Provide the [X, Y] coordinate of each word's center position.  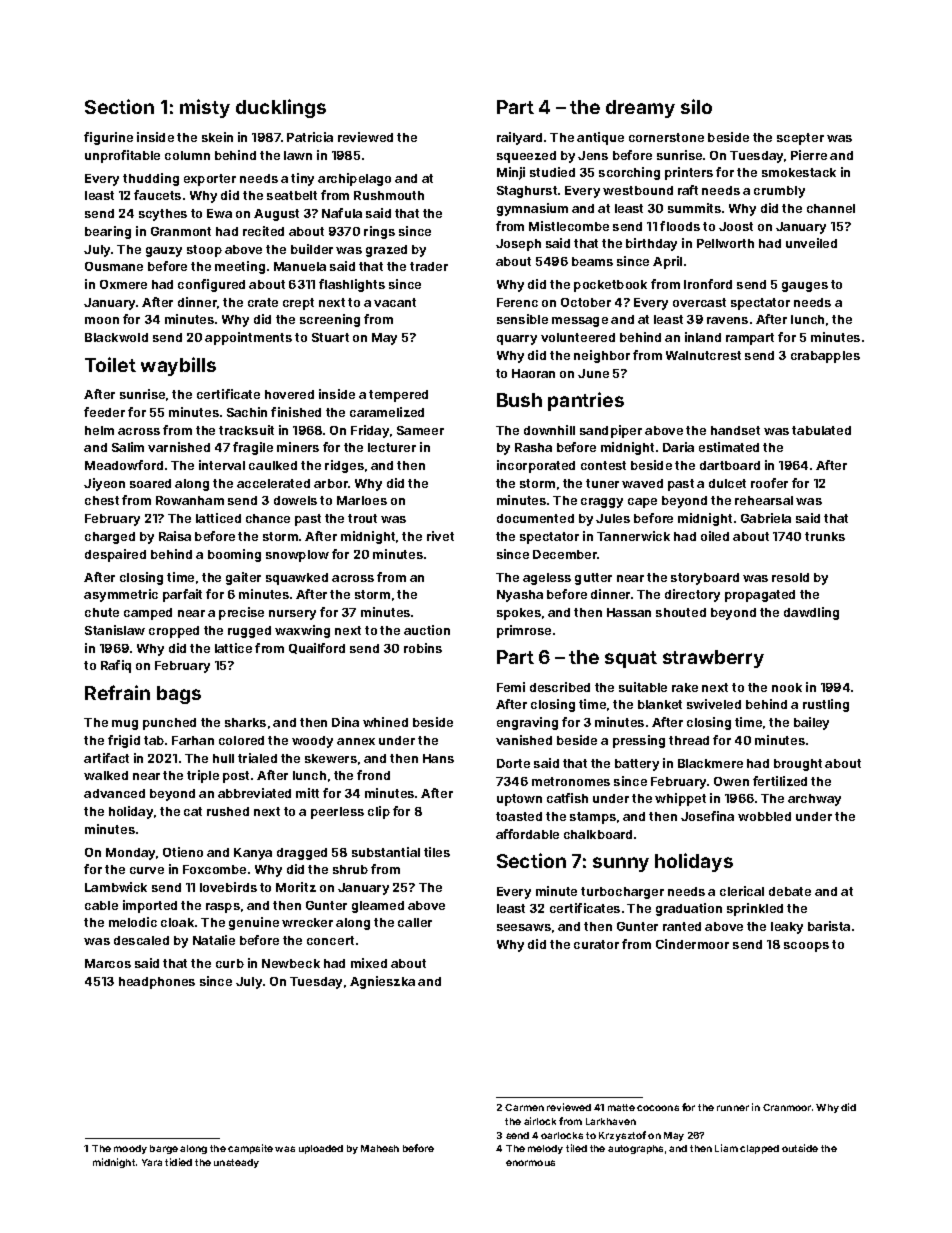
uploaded [321, 1149]
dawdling [811, 613]
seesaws [524, 927]
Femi [511, 687]
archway [814, 800]
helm [99, 430]
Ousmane [114, 266]
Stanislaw [115, 630]
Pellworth [725, 243]
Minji [511, 173]
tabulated [821, 430]
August [276, 215]
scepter [800, 139]
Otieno [183, 852]
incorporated [536, 466]
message [580, 322]
